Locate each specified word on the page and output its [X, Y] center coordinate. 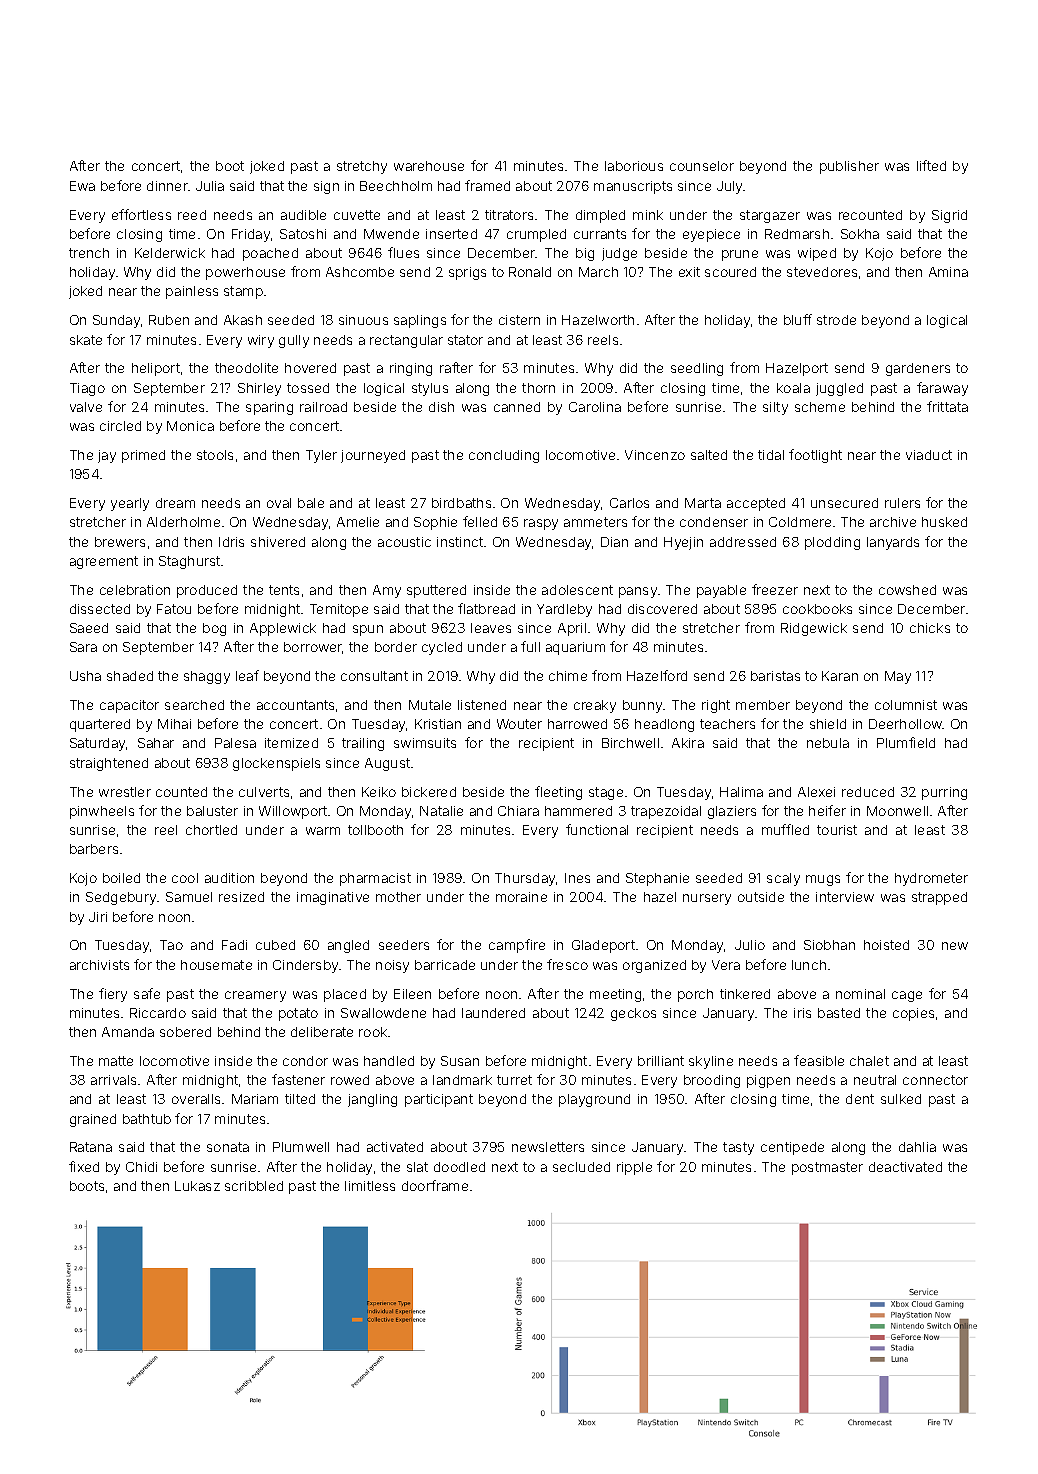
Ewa [82, 186]
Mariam [255, 1099]
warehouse [429, 166]
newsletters [548, 1147]
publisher [849, 167]
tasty [738, 1148]
